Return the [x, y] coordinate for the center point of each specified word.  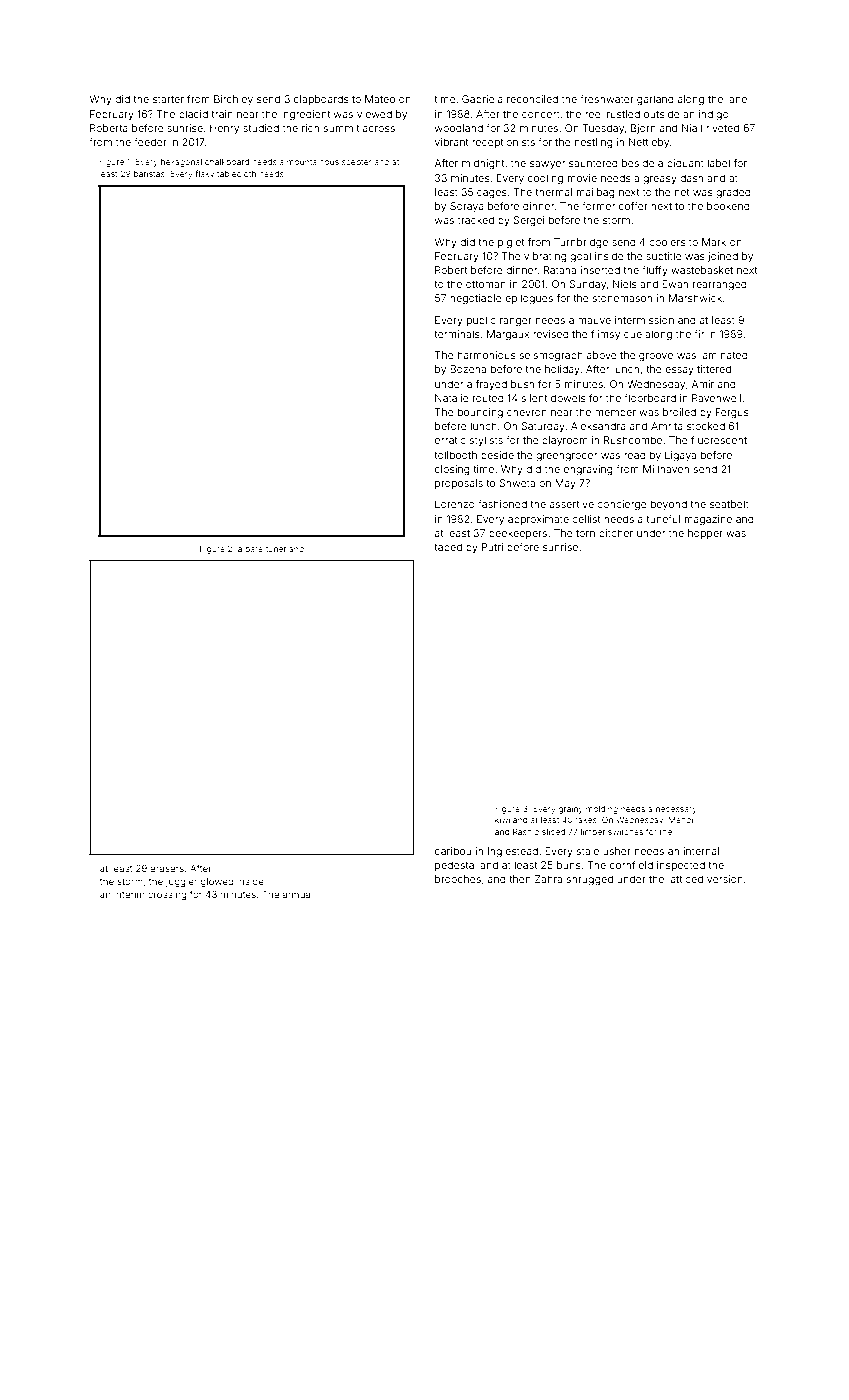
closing [452, 470]
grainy [571, 809]
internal [701, 851]
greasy [660, 180]
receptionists [503, 143]
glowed [217, 882]
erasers [167, 869]
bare [254, 549]
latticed [685, 879]
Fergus [732, 413]
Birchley [233, 100]
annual [297, 894]
